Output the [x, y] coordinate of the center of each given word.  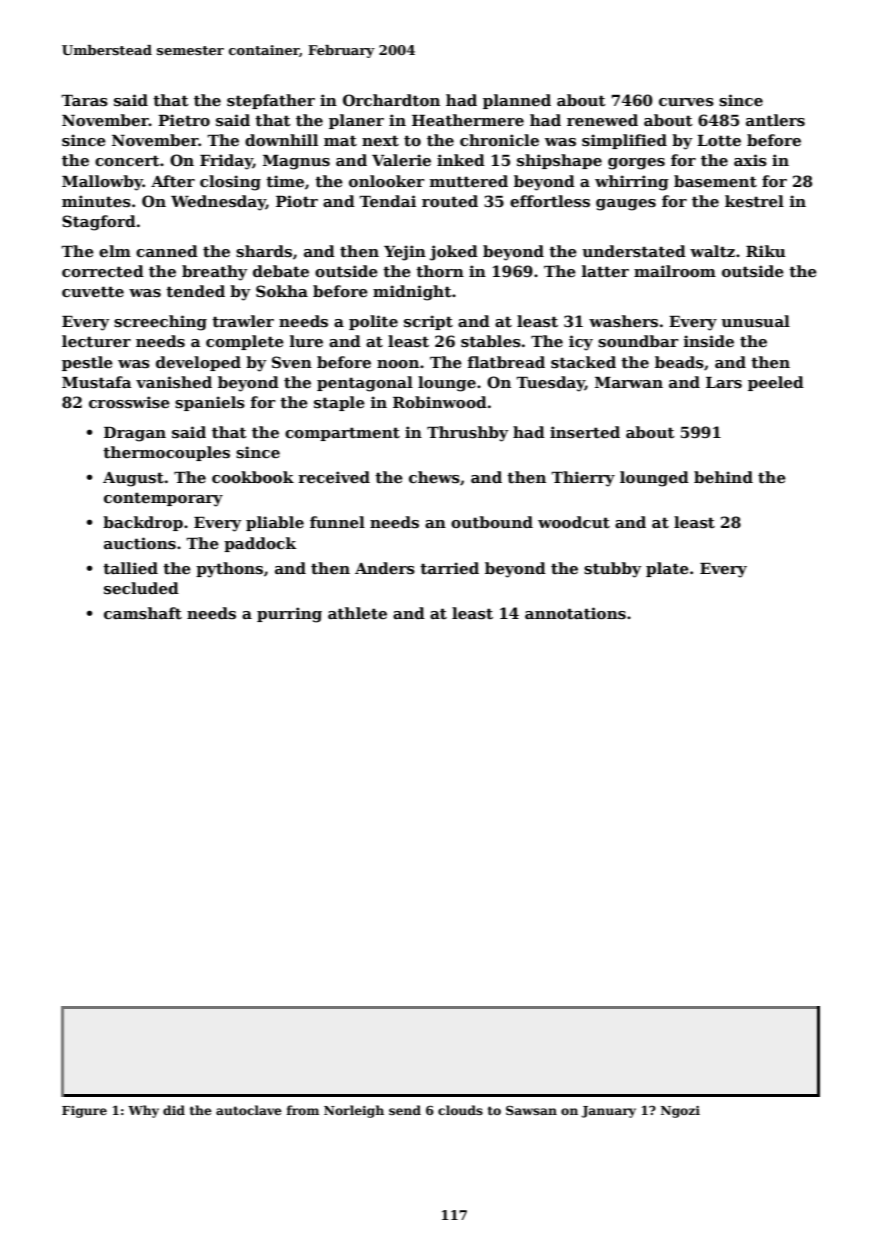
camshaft [143, 613]
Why [143, 1111]
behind [723, 477]
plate [667, 569]
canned [167, 251]
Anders [385, 568]
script [428, 322]
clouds [460, 1110]
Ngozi [680, 1112]
